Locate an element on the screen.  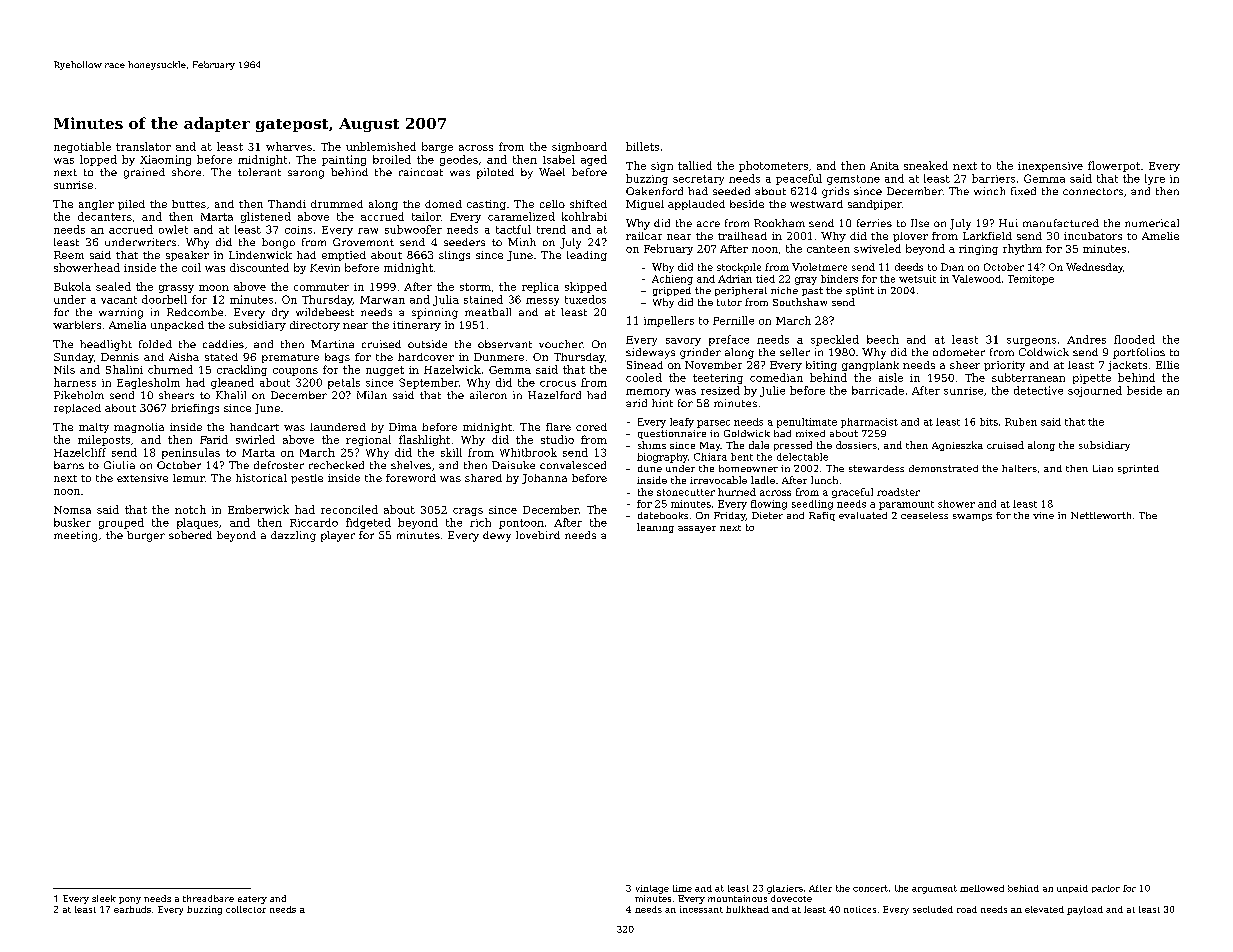
Dieter is located at coordinates (767, 515).
